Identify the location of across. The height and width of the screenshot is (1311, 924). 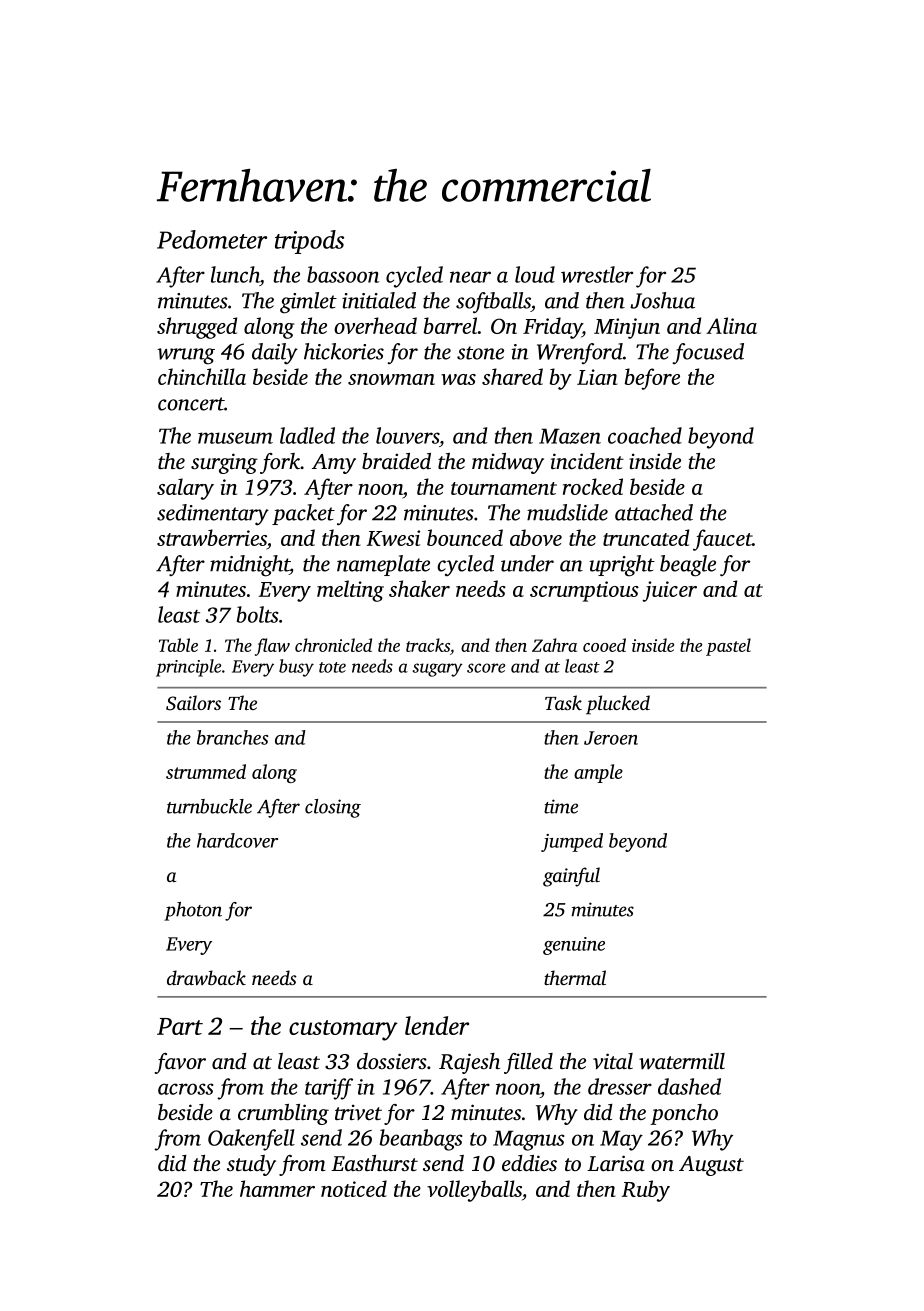
(186, 1089).
